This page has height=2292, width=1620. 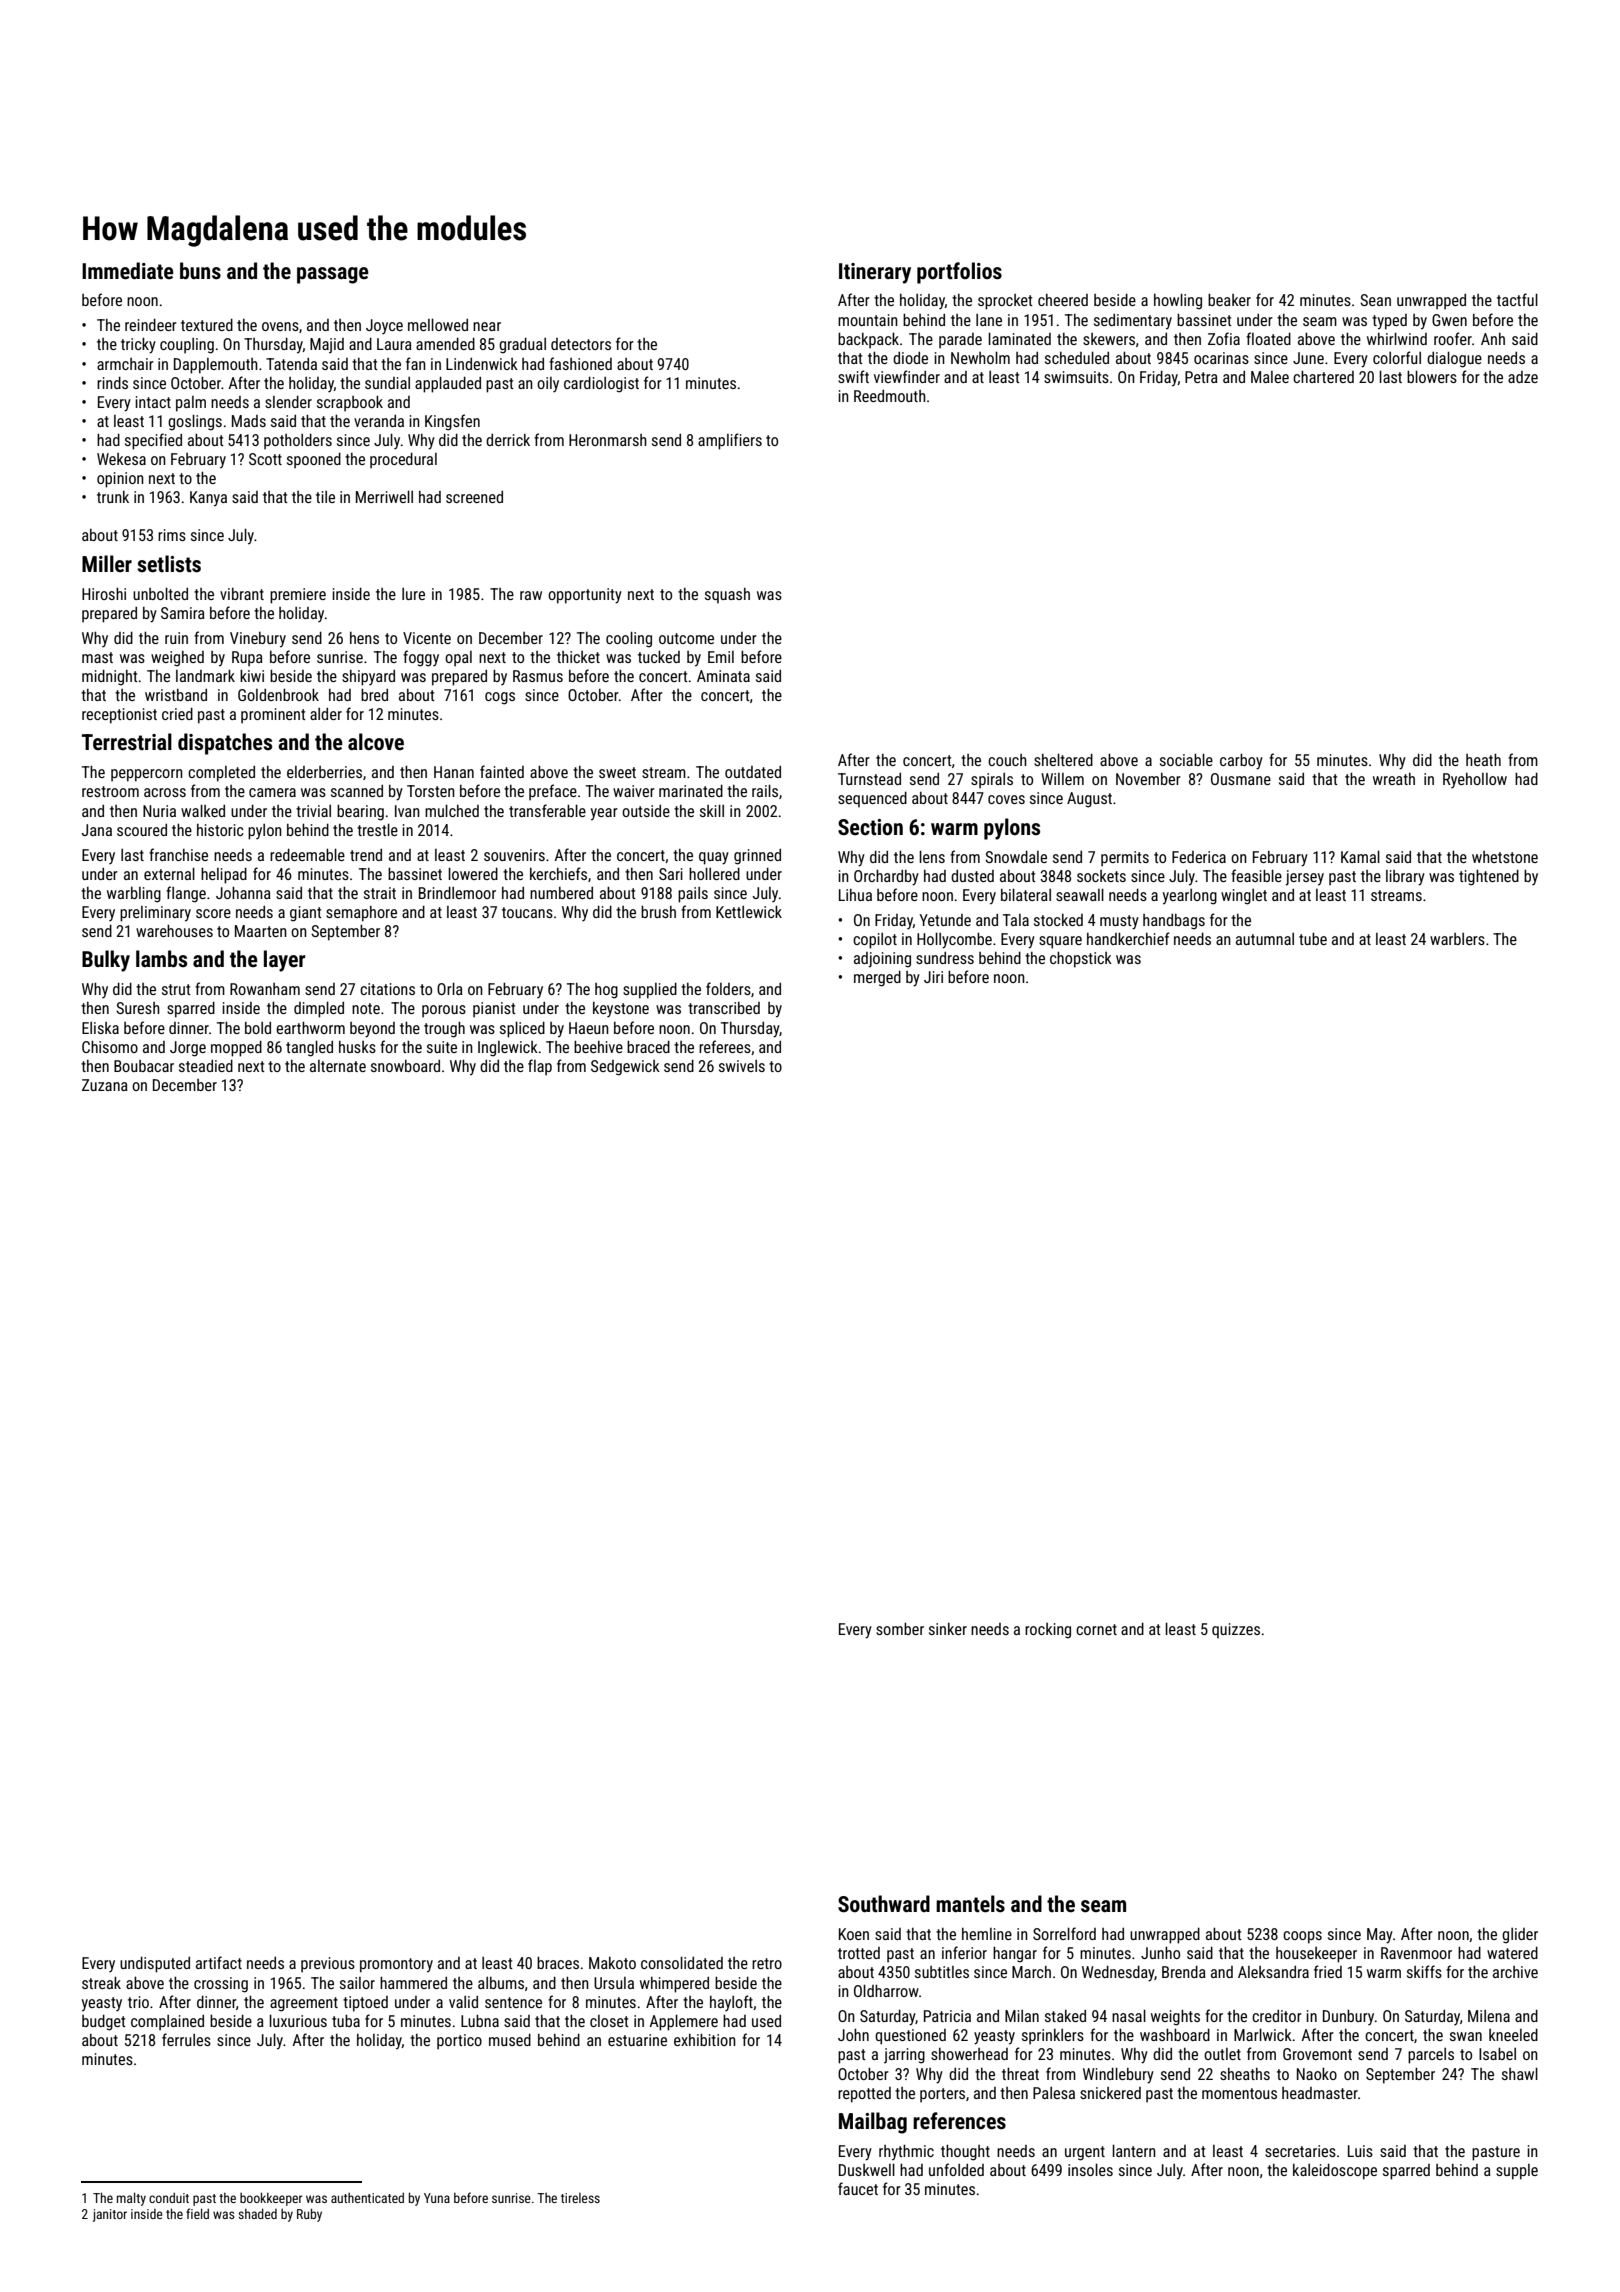 What do you see at coordinates (186, 2039) in the page?
I see `ferrules` at bounding box center [186, 2039].
